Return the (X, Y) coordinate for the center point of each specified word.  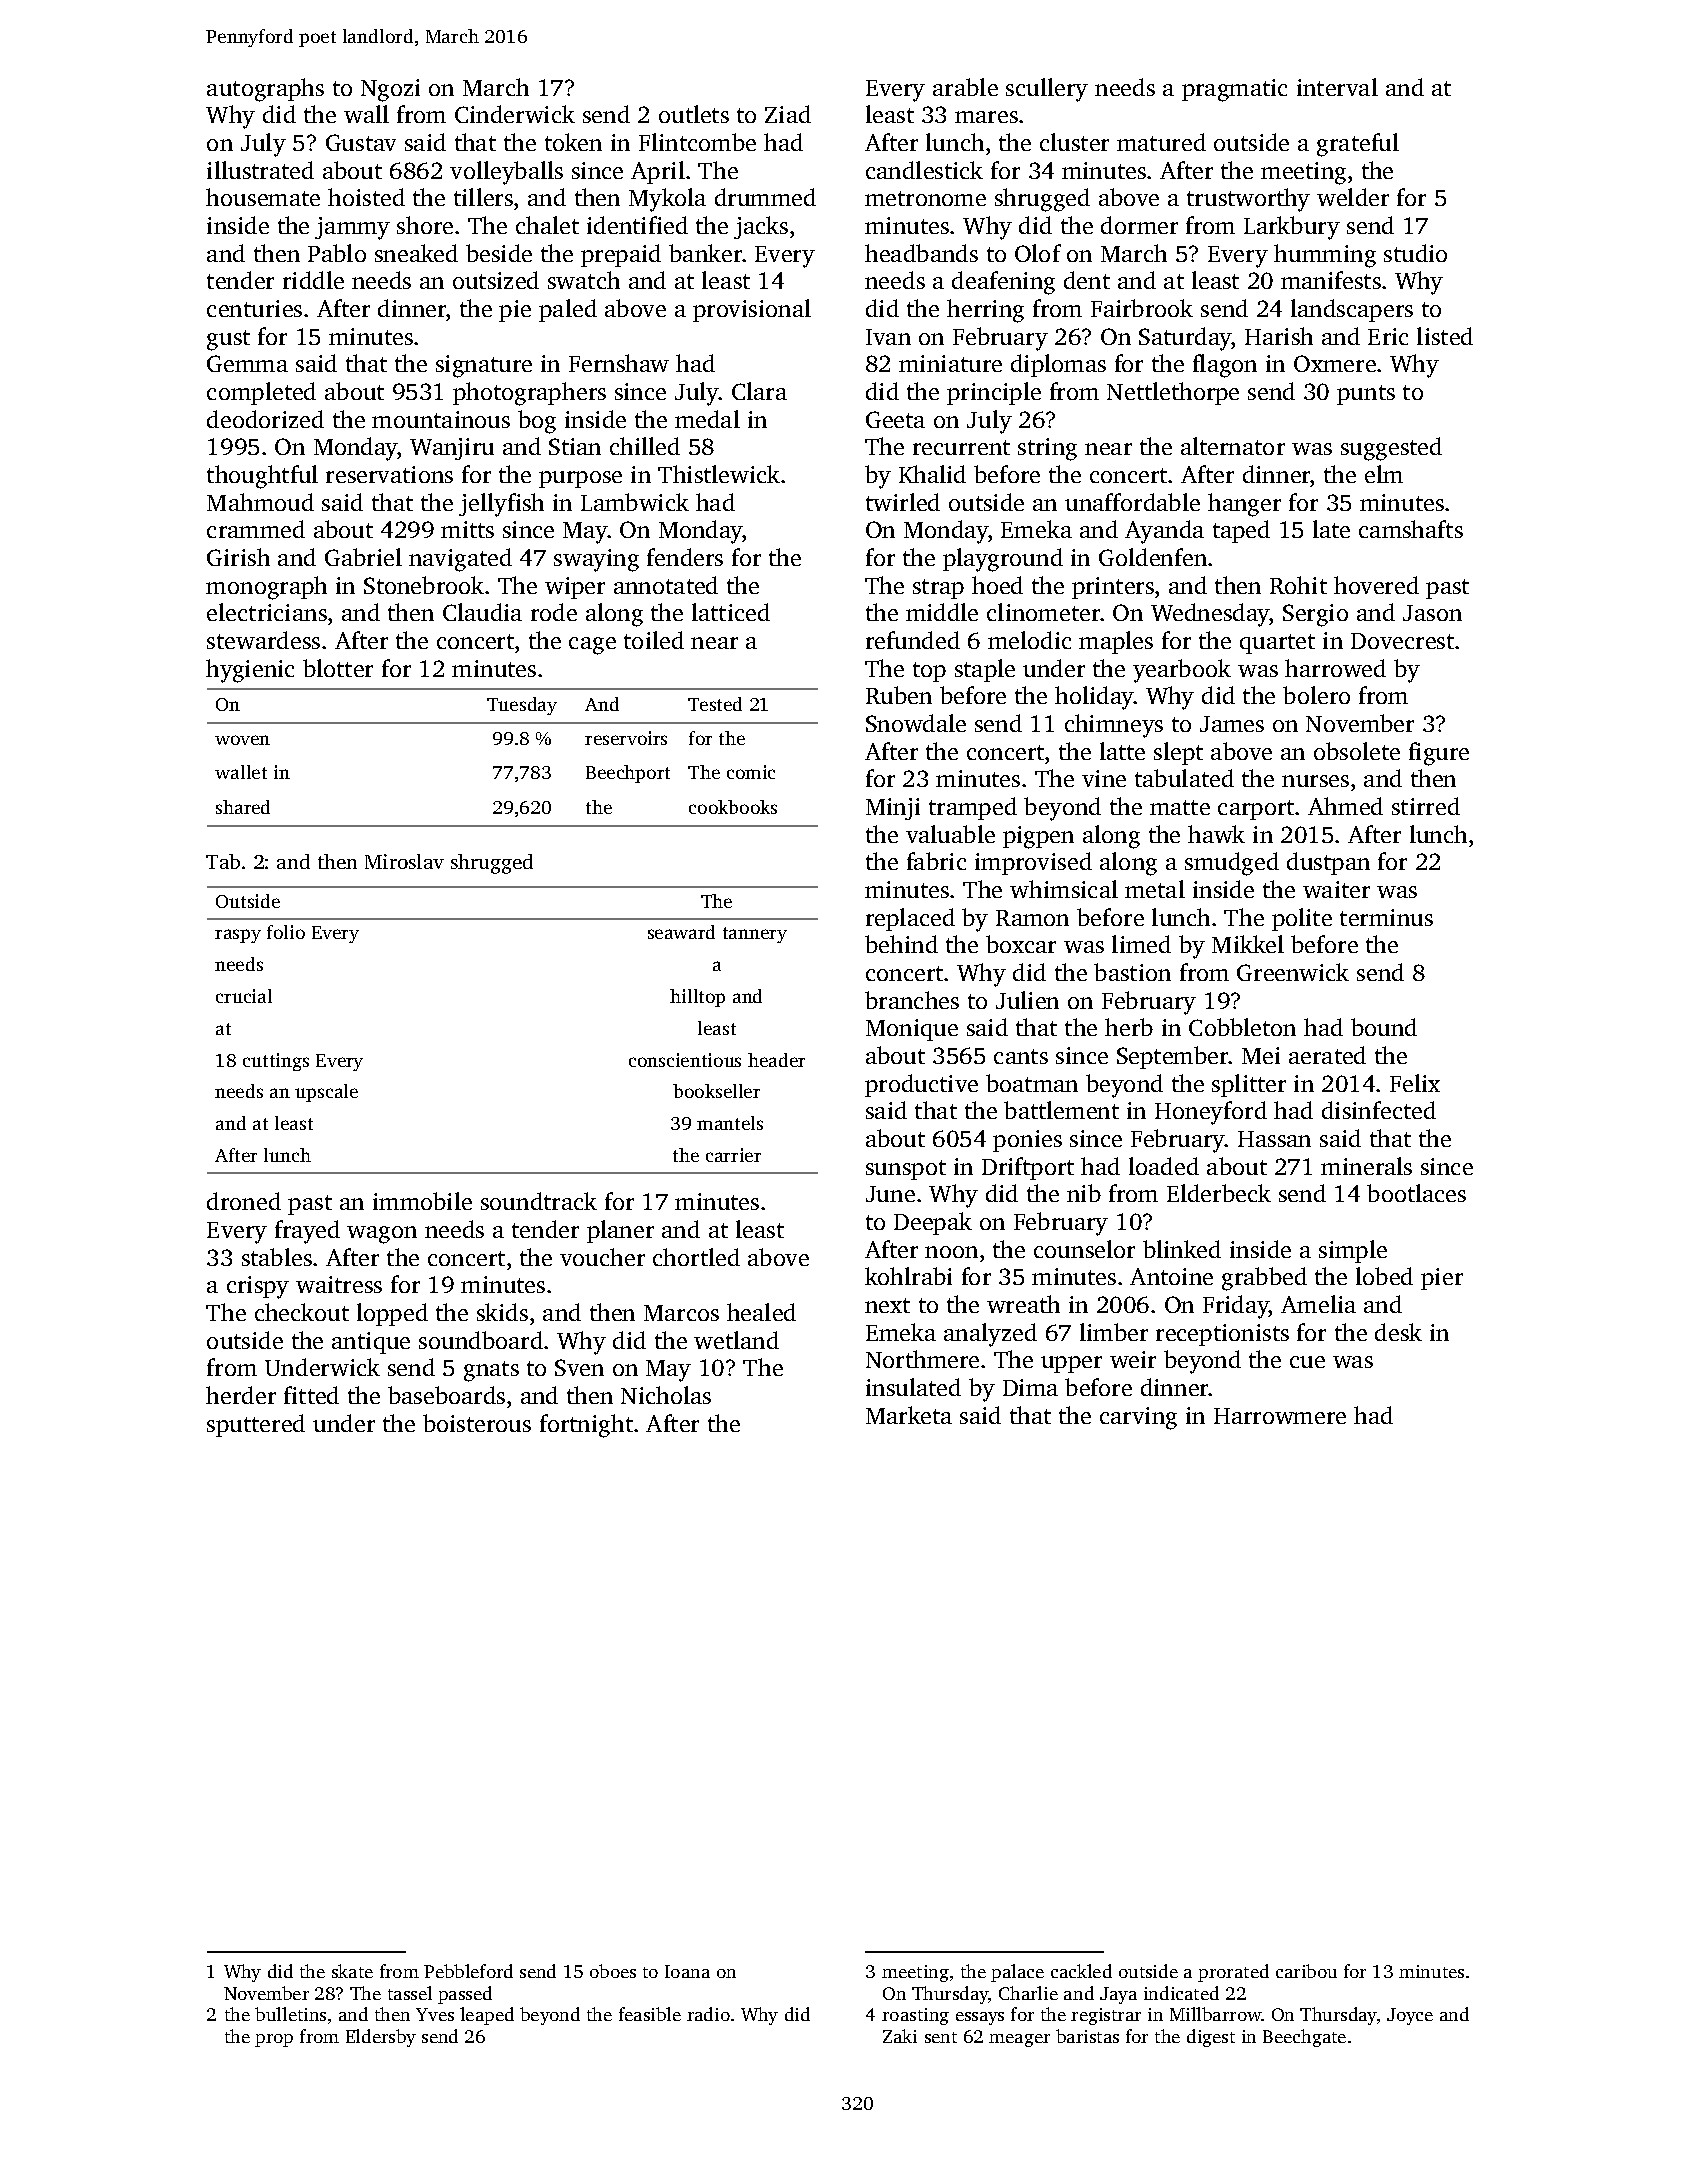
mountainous (441, 419)
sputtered (256, 1425)
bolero (1316, 695)
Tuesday (522, 706)
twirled (903, 502)
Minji (893, 809)
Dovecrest (1402, 641)
